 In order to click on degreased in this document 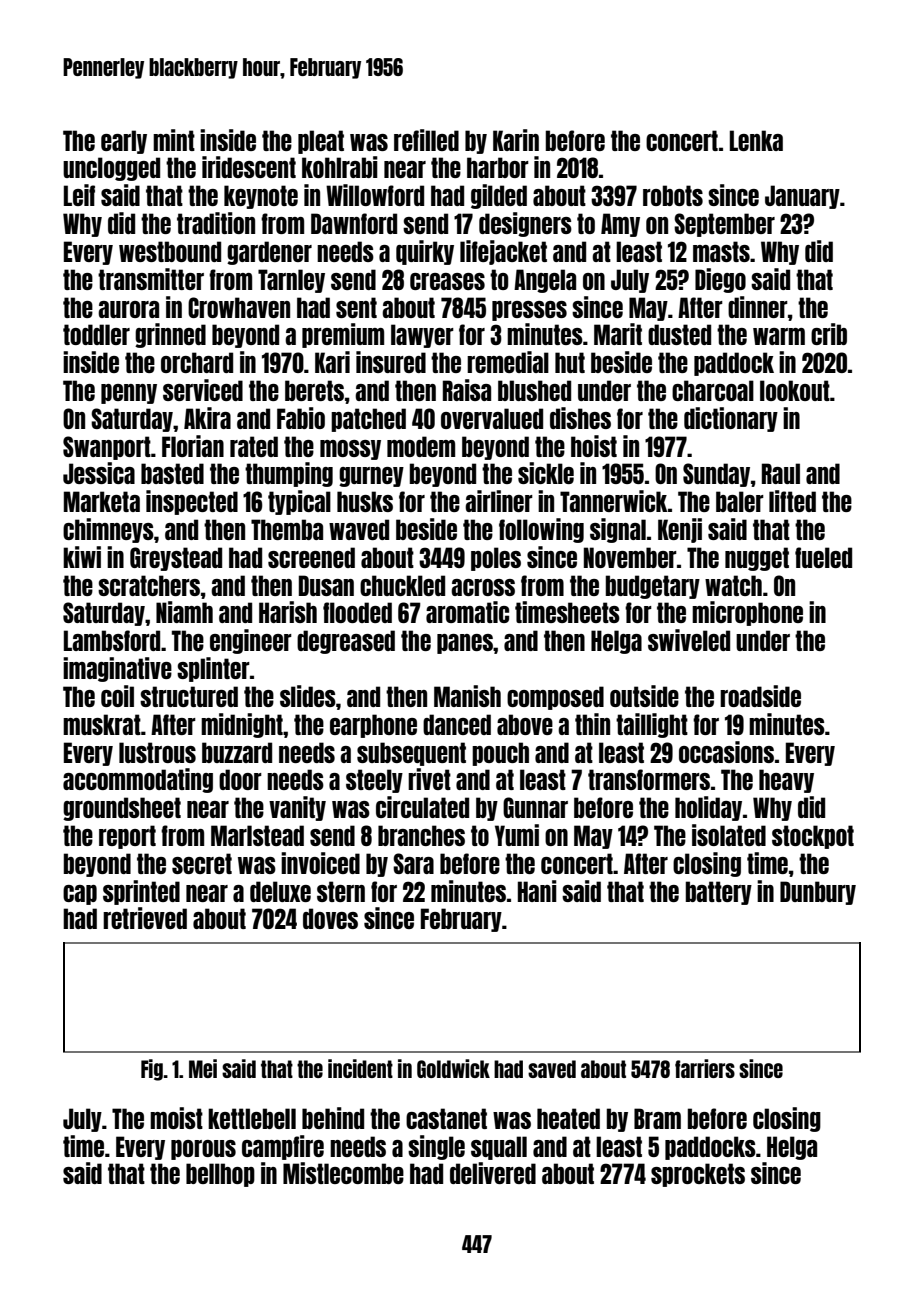, I will do `click(346, 642)`.
